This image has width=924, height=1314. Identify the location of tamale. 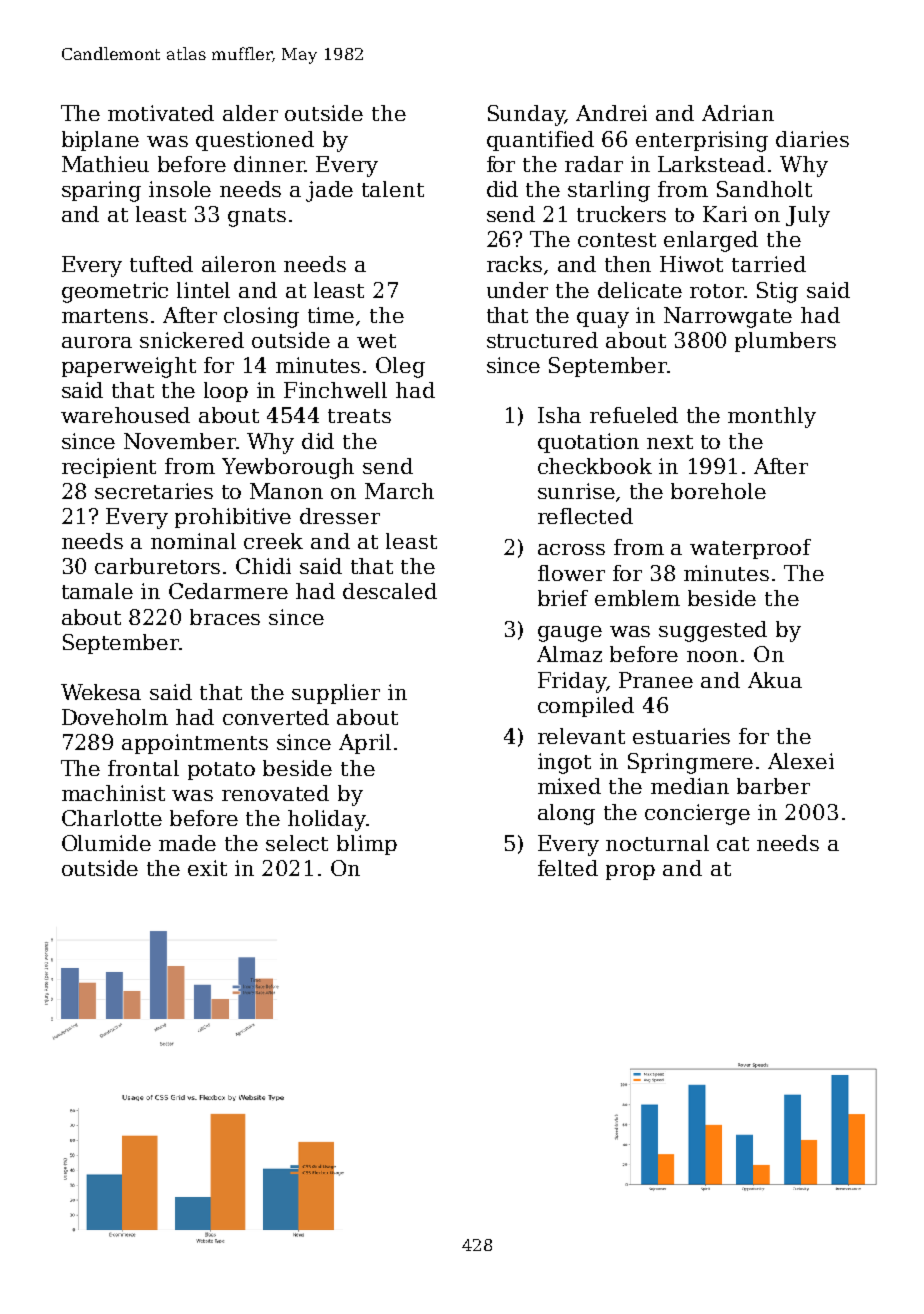
(97, 591).
